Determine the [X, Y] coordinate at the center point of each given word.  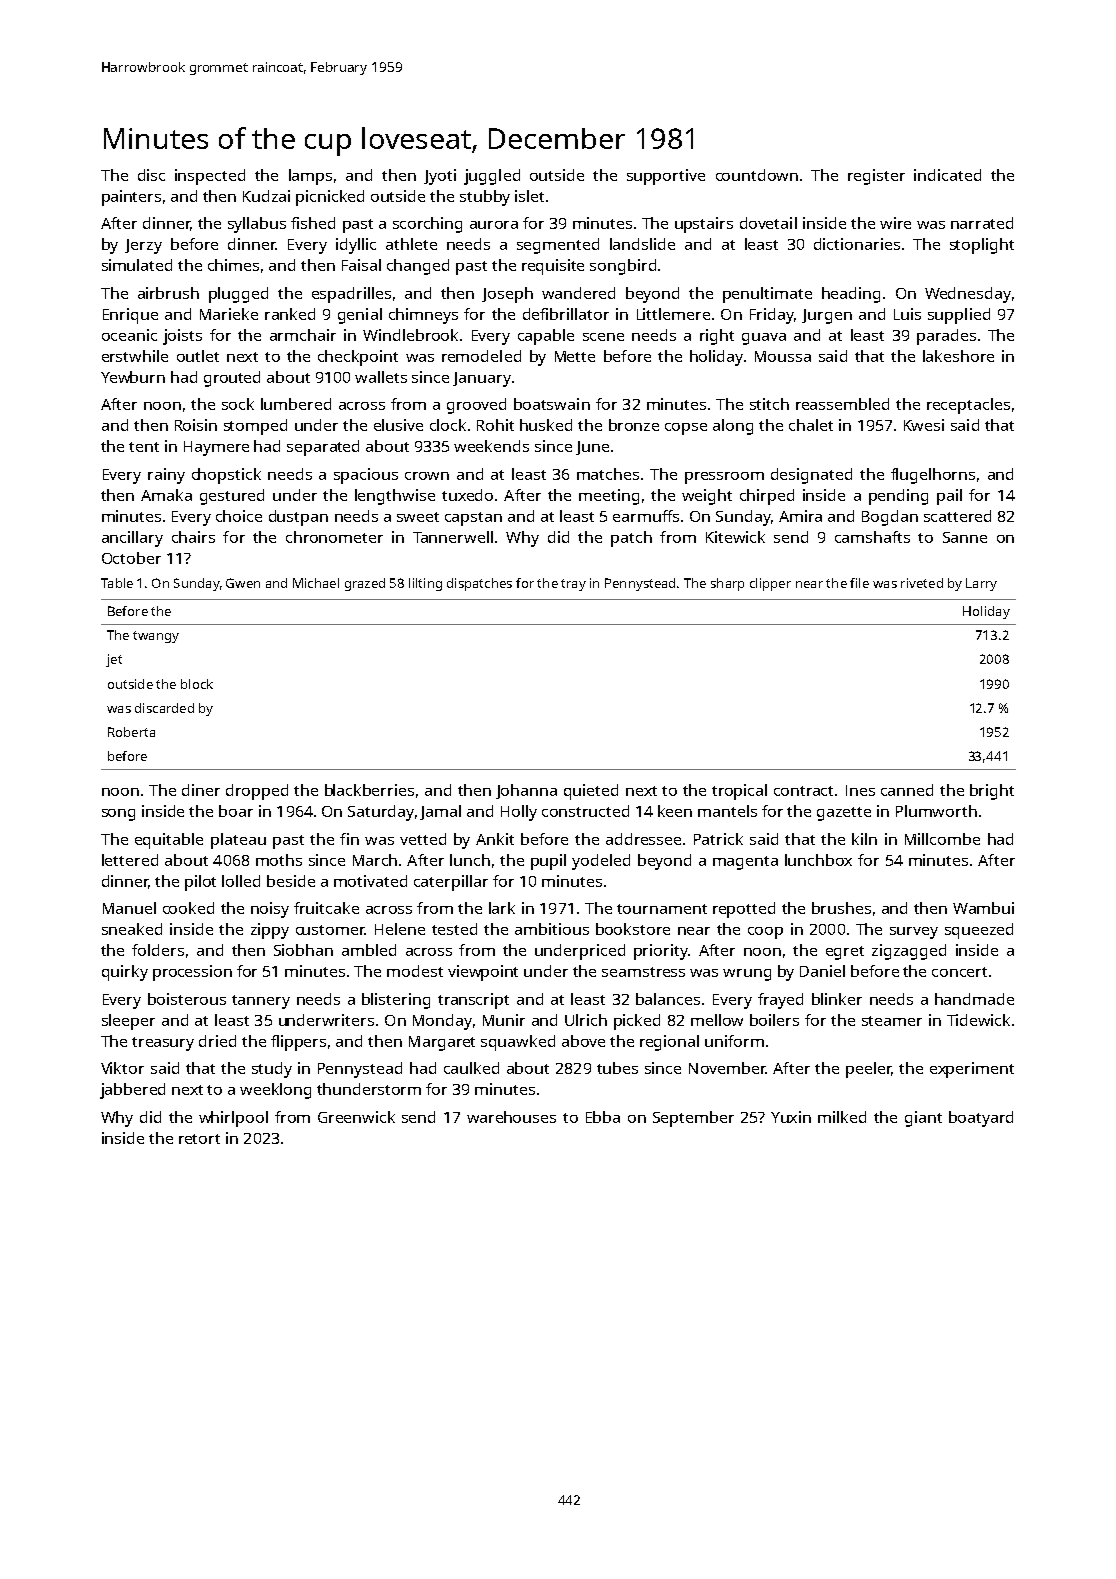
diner [201, 790]
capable [546, 337]
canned [907, 790]
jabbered [132, 1091]
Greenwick [356, 1117]
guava [764, 339]
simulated [137, 265]
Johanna [526, 791]
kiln [864, 839]
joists [182, 337]
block [197, 684]
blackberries [369, 790]
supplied [959, 316]
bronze [634, 425]
